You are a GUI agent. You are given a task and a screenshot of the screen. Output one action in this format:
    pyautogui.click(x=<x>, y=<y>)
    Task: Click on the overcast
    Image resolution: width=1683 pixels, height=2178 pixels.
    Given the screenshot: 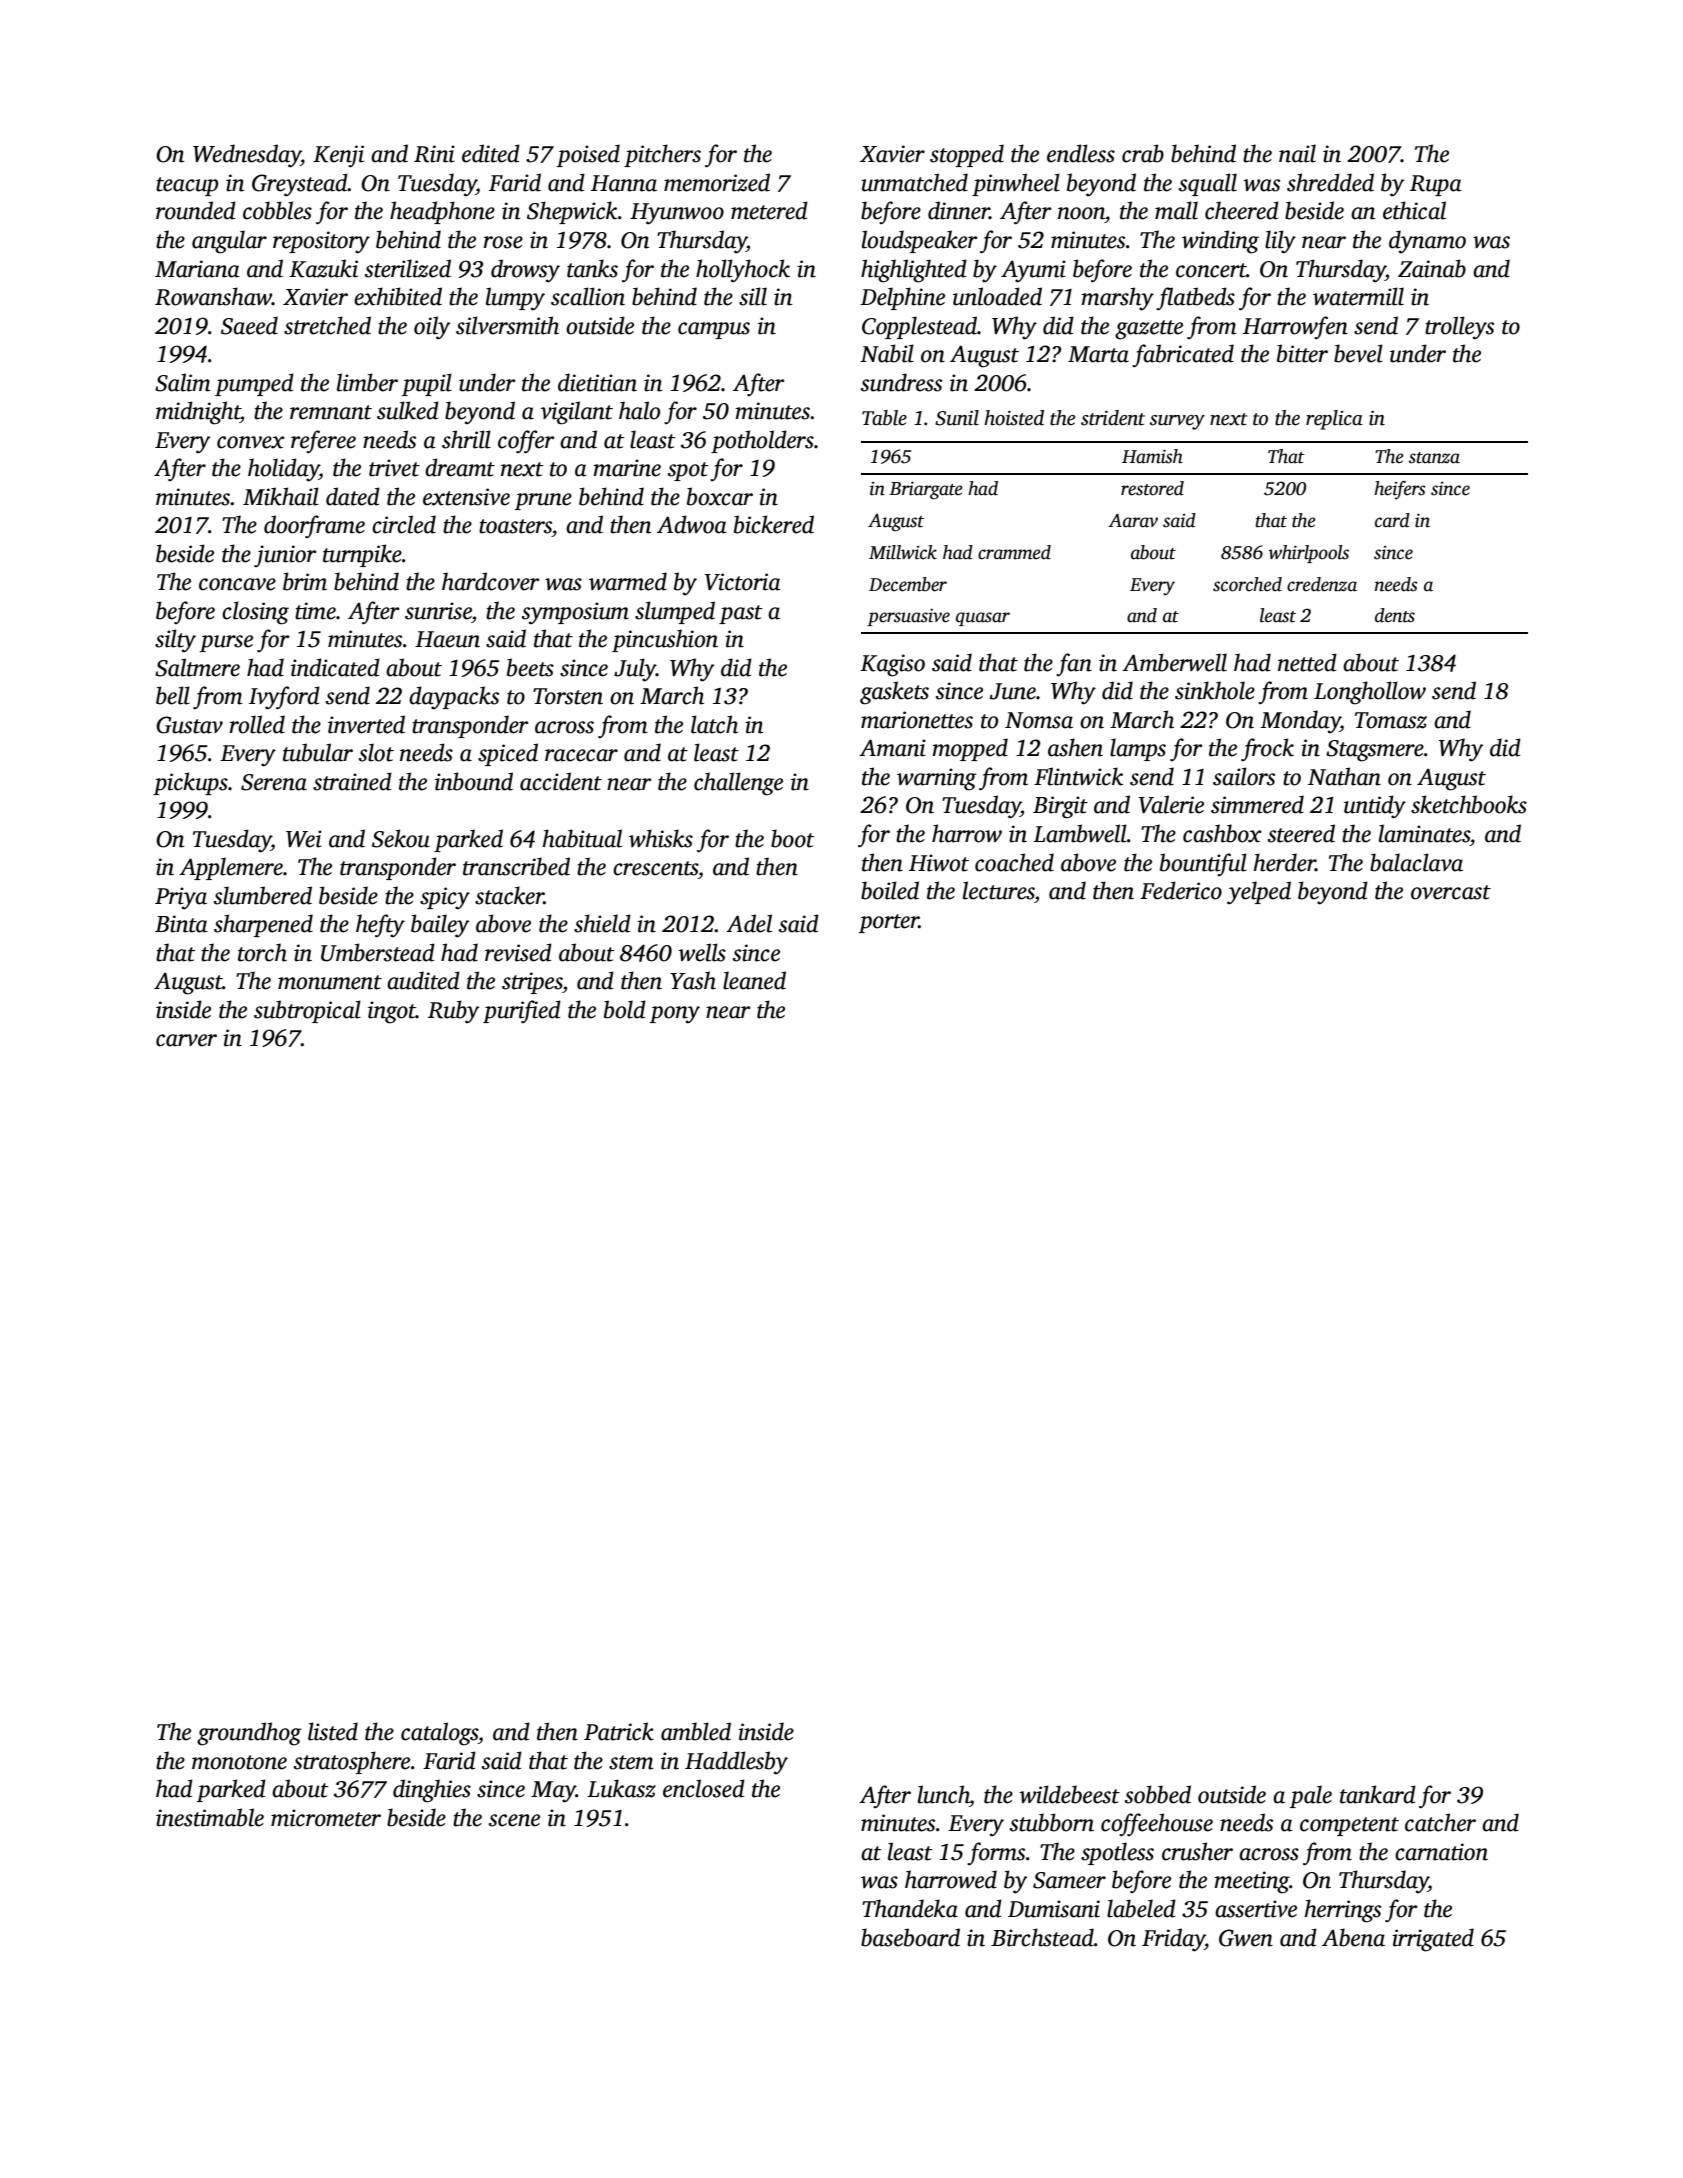 What is the action you would take?
    pyautogui.click(x=1451, y=892)
